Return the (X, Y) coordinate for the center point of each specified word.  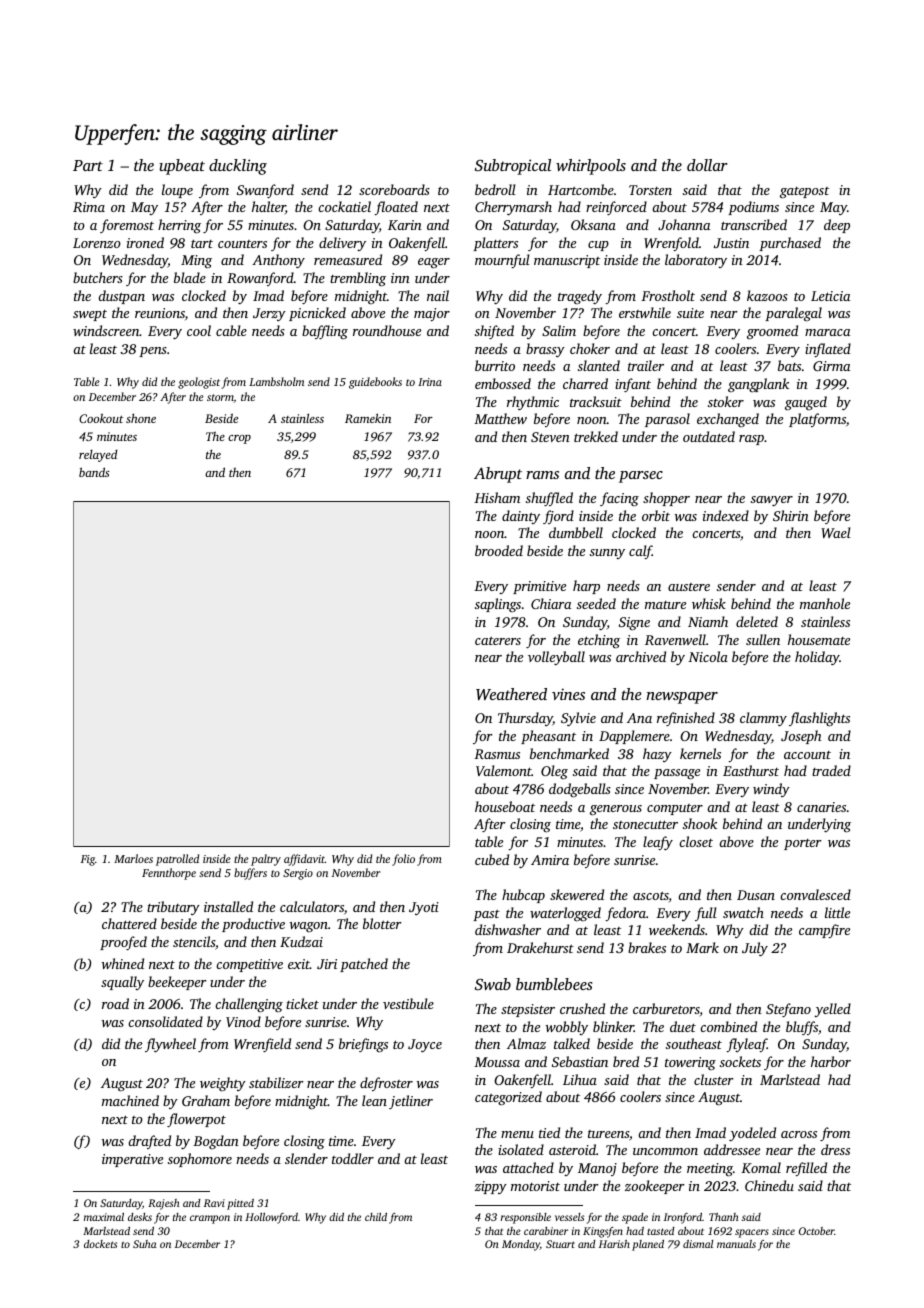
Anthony (278, 261)
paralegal (793, 314)
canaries (821, 807)
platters (495, 244)
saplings (498, 605)
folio (403, 860)
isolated (521, 1149)
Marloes (133, 858)
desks (140, 1217)
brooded (499, 550)
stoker (726, 401)
